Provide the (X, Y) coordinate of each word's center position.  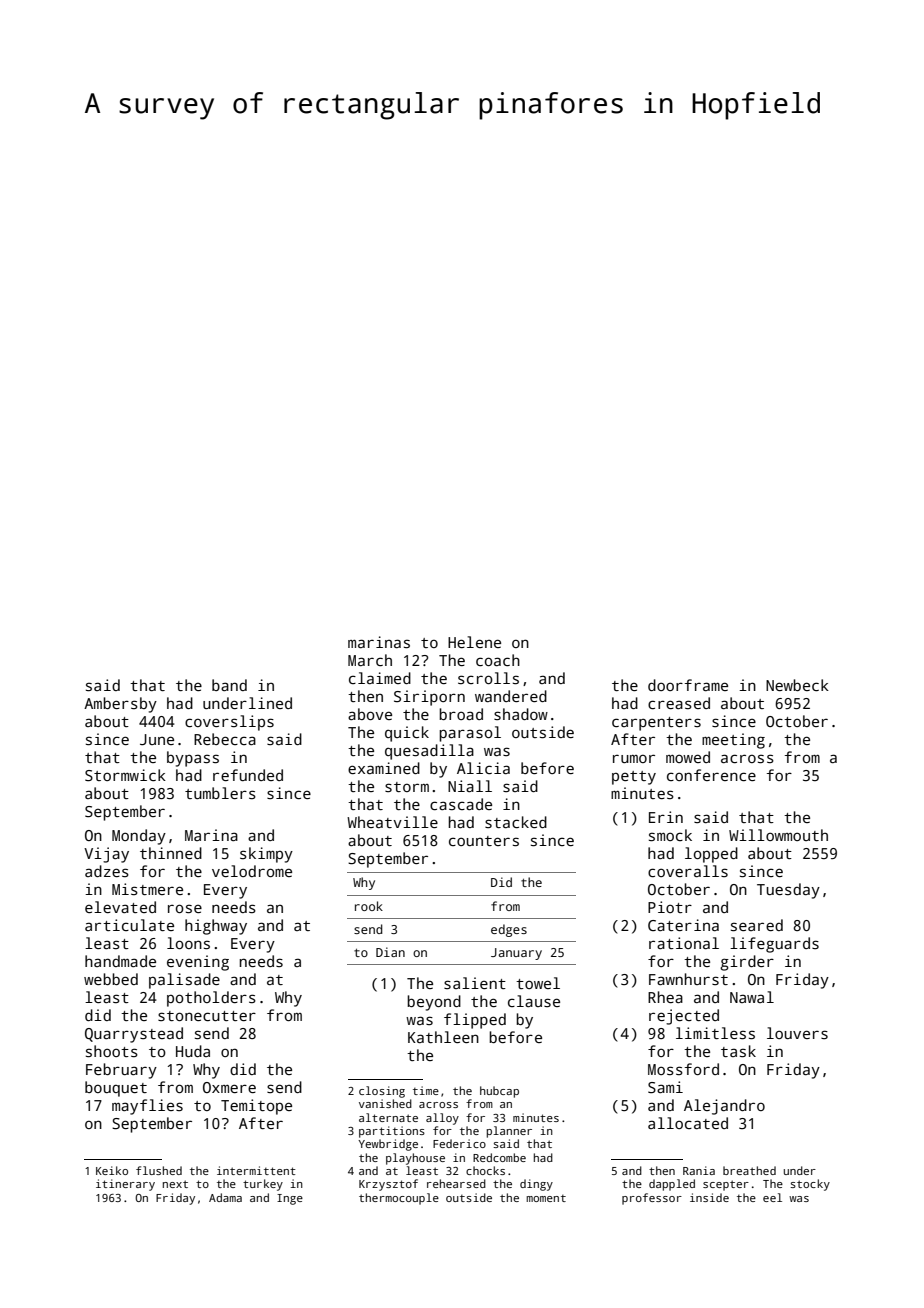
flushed (159, 1170)
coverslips (229, 723)
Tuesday (788, 891)
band (229, 685)
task (738, 1051)
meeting (733, 741)
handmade (120, 961)
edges (509, 930)
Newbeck (797, 685)
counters (484, 841)
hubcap (499, 1092)
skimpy (266, 855)
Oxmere (229, 1087)
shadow (521, 714)
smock (670, 835)
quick (407, 734)
